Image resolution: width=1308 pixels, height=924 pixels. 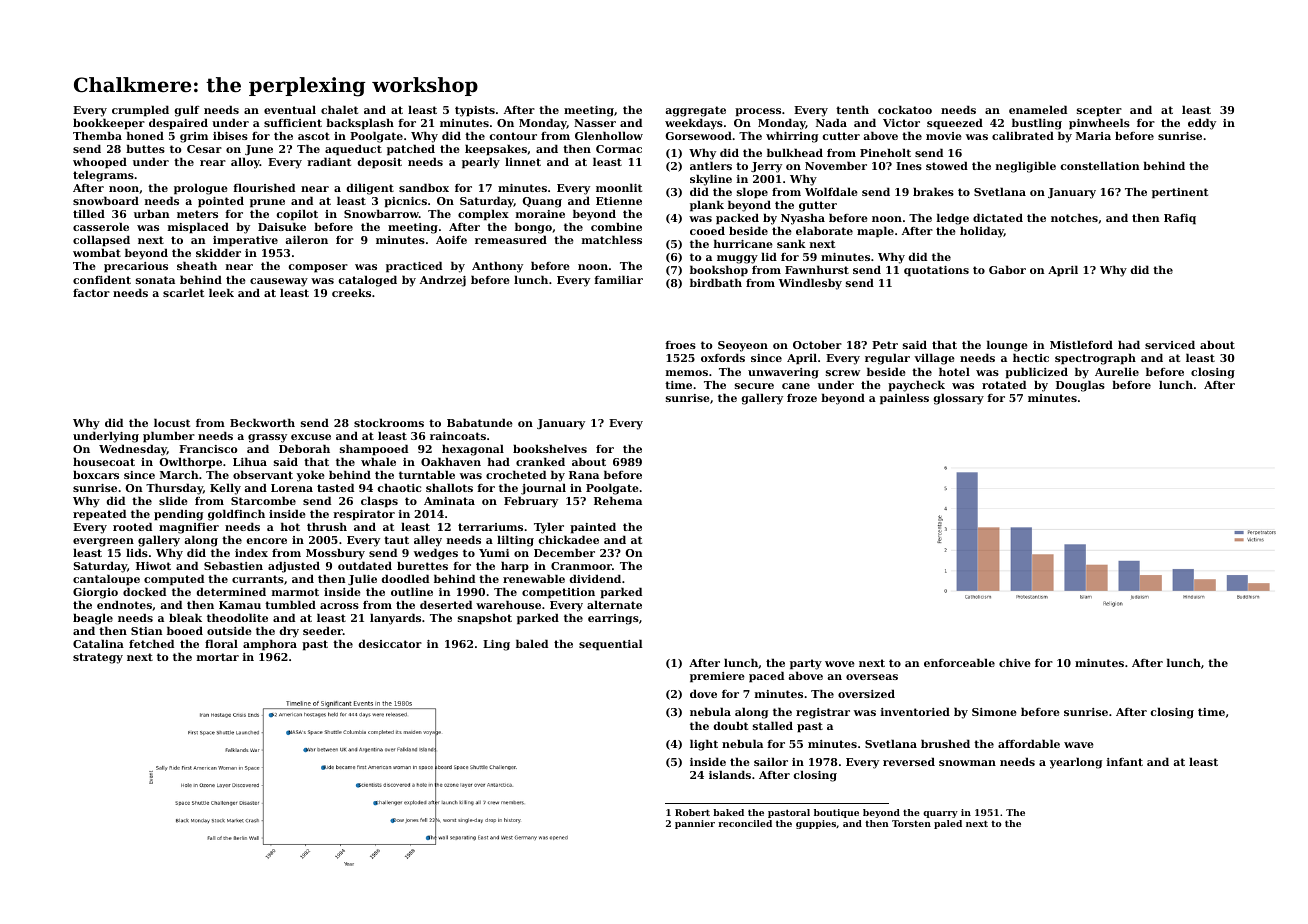 What do you see at coordinates (959, 399) in the screenshot?
I see `glossary` at bounding box center [959, 399].
